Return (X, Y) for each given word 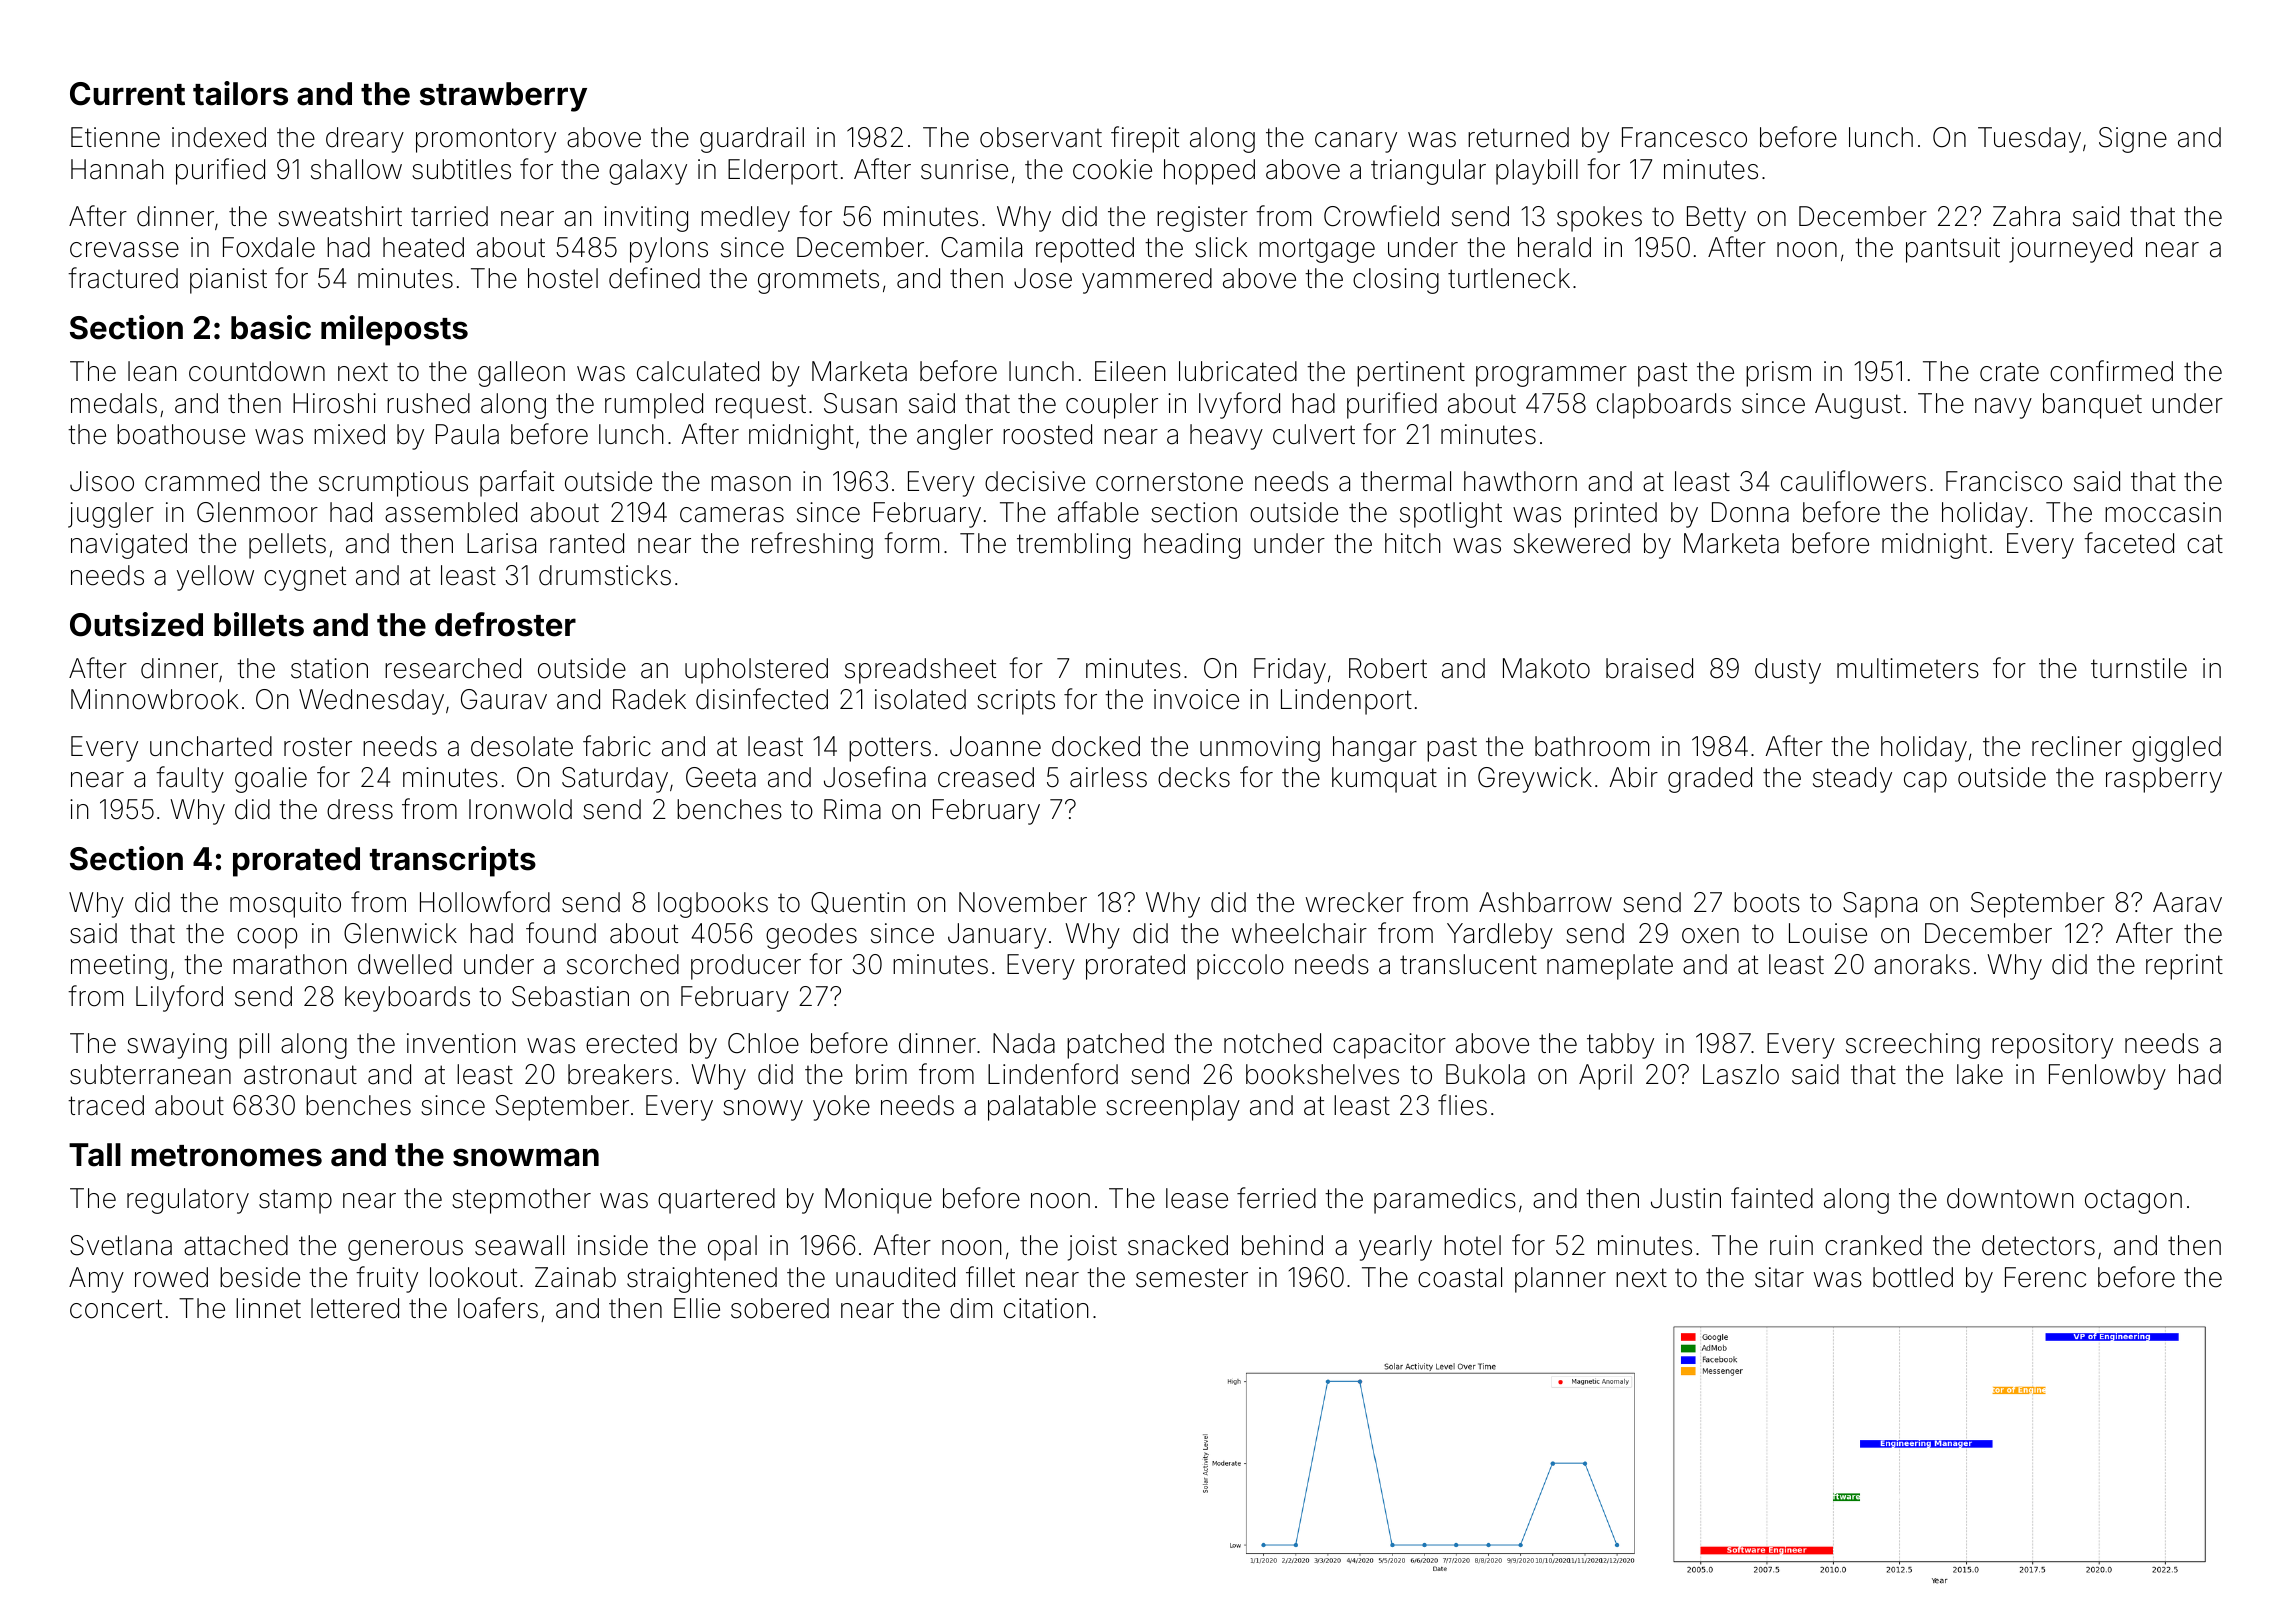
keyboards (407, 999)
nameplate (1610, 967)
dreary (365, 140)
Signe (2133, 140)
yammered (1147, 281)
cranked (1873, 1245)
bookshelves (1322, 1074)
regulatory (188, 1201)
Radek (649, 699)
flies (1462, 1105)
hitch (1413, 543)
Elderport (783, 172)
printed (1616, 515)
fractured (123, 278)
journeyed (2070, 250)
